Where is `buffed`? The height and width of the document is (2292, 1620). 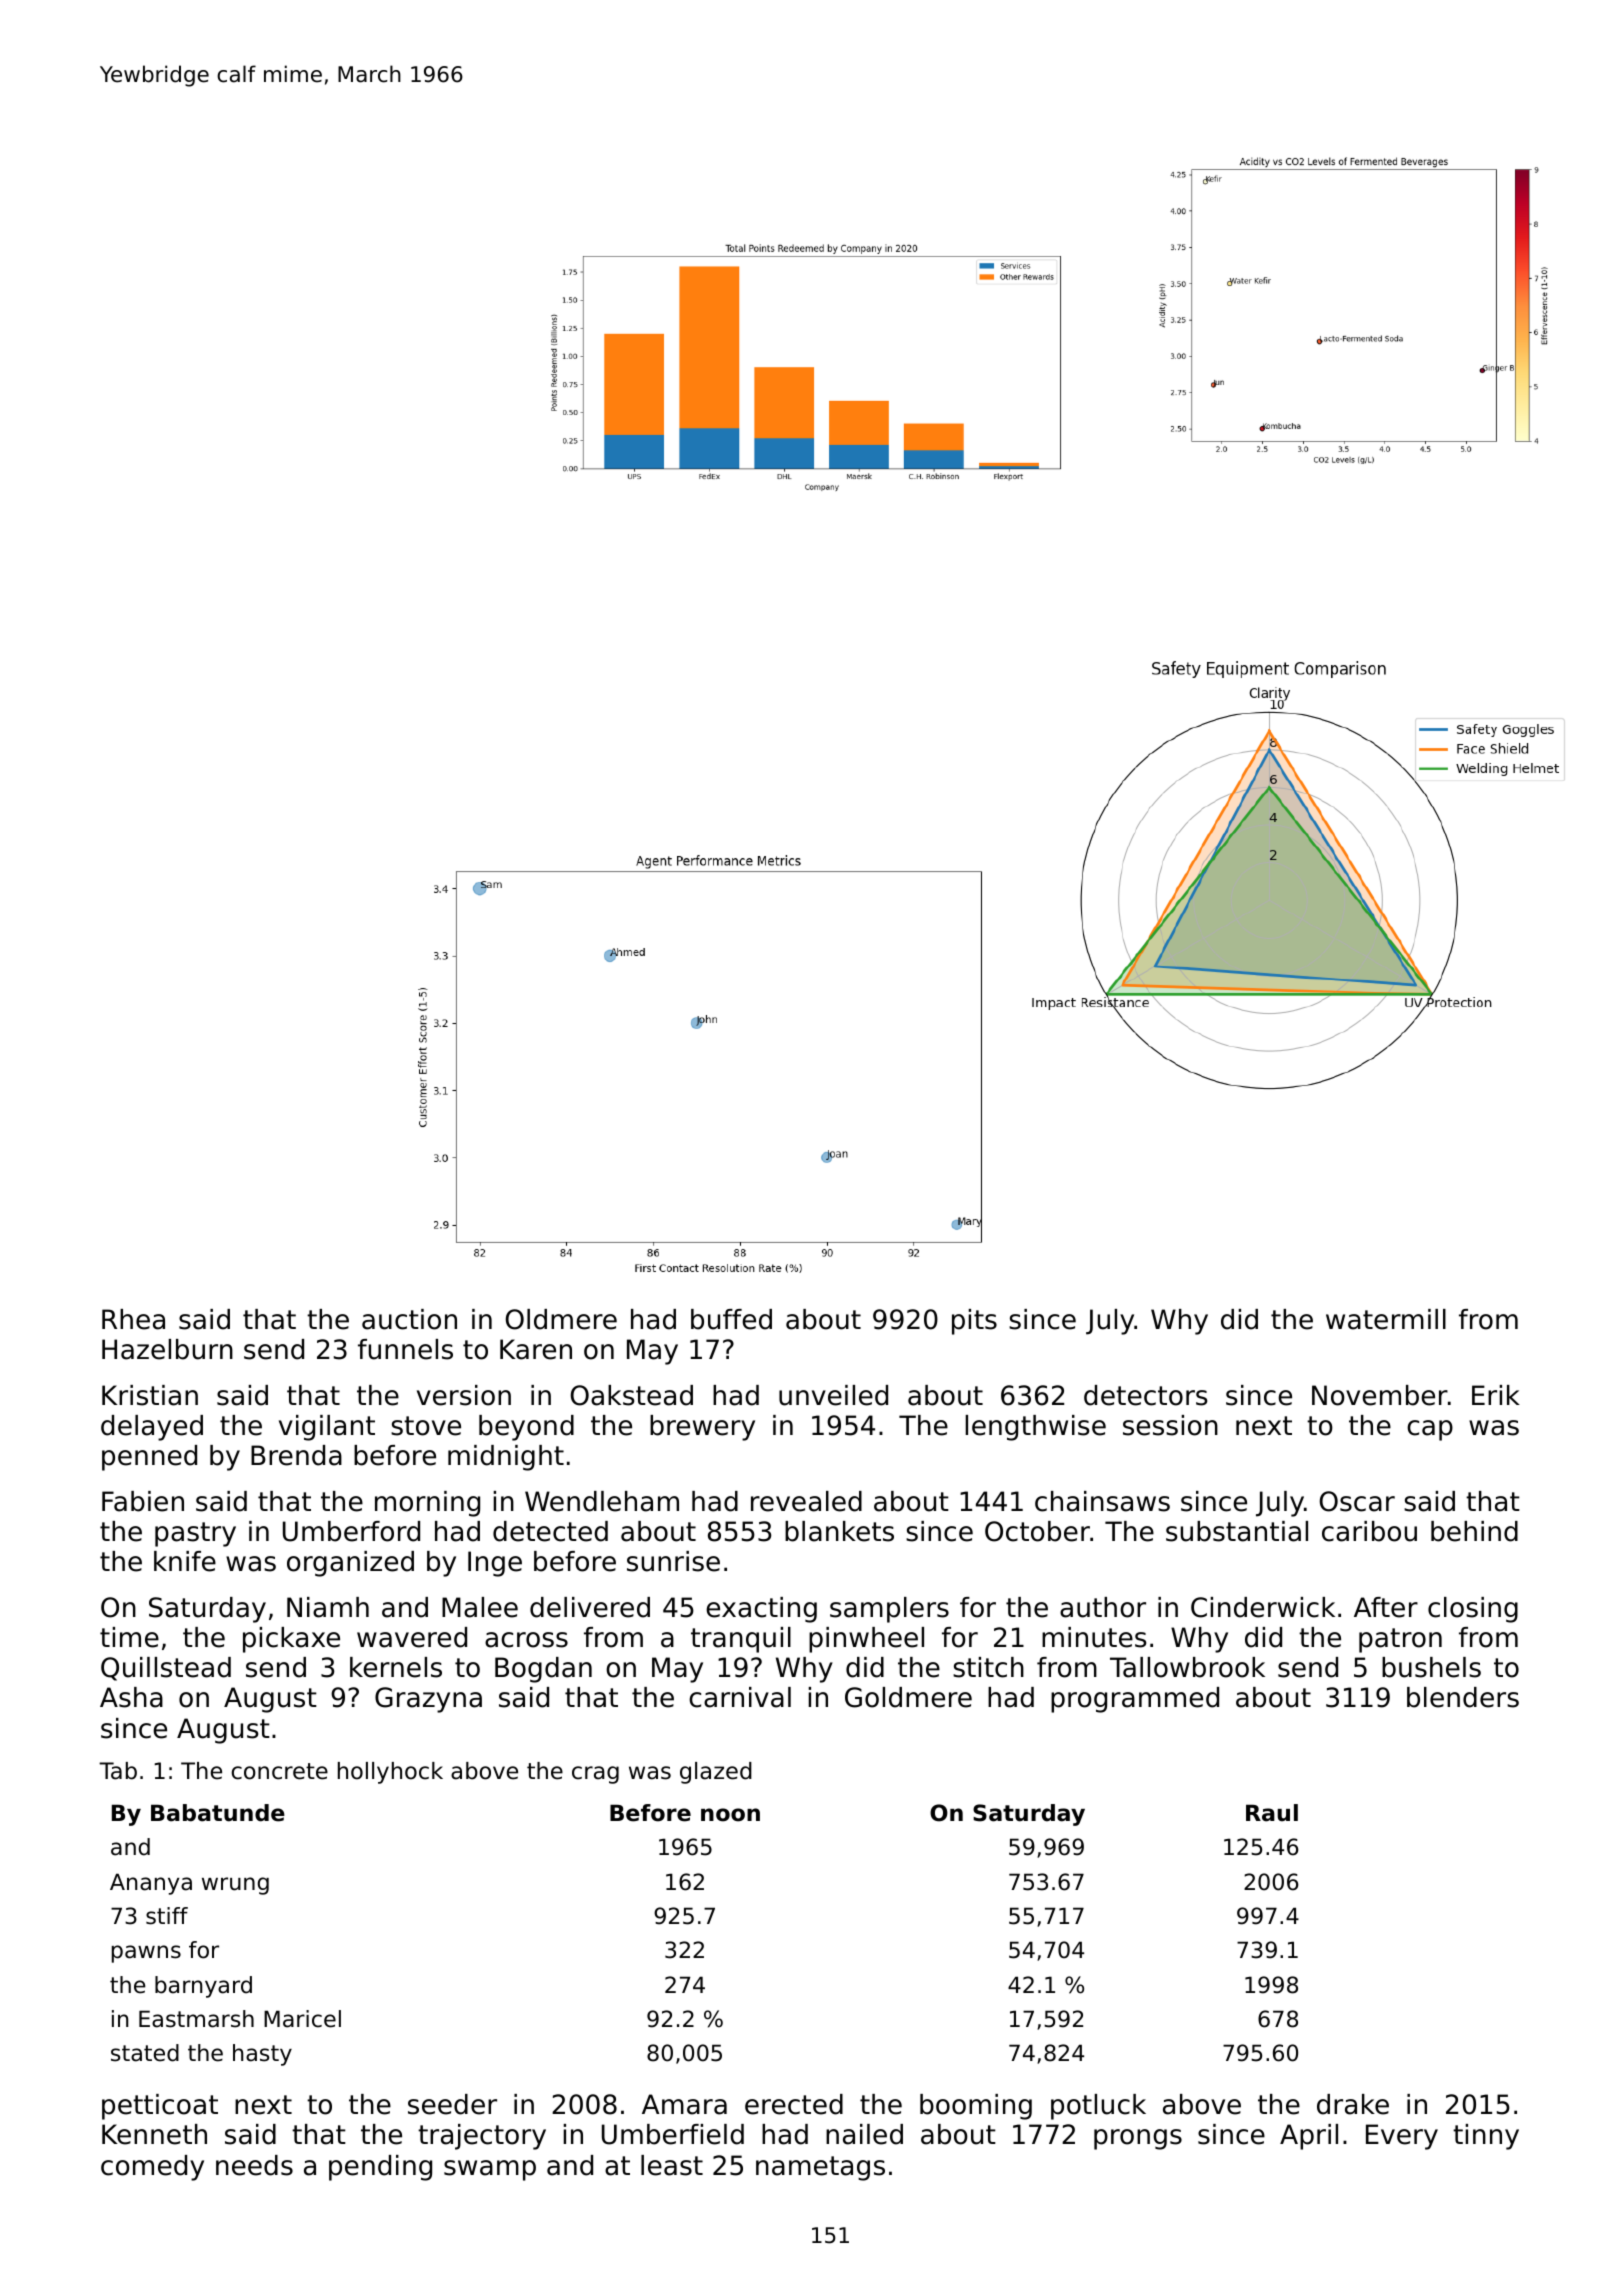 buffed is located at coordinates (731, 1319).
